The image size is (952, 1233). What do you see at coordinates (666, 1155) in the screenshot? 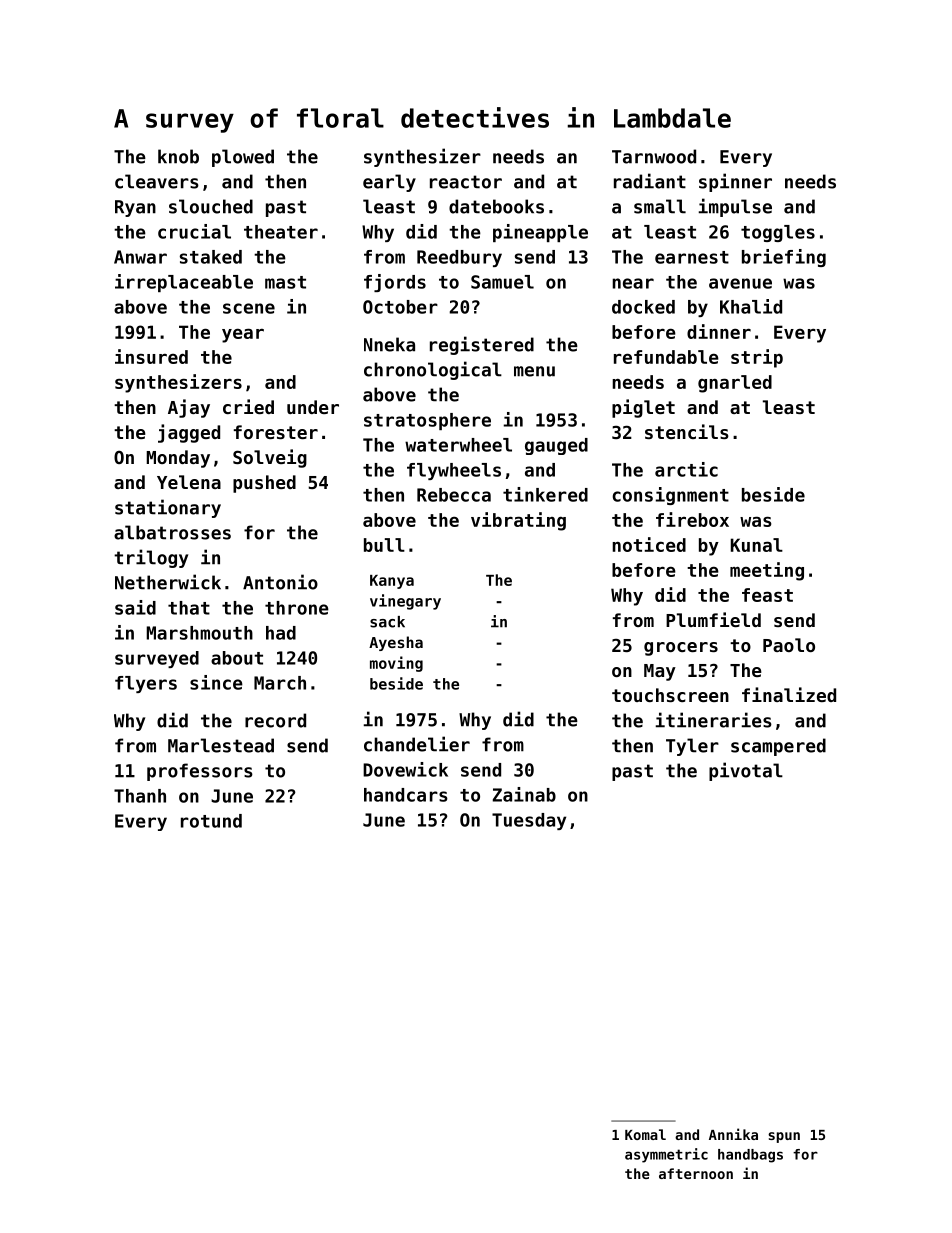
I see `asymmetric` at bounding box center [666, 1155].
